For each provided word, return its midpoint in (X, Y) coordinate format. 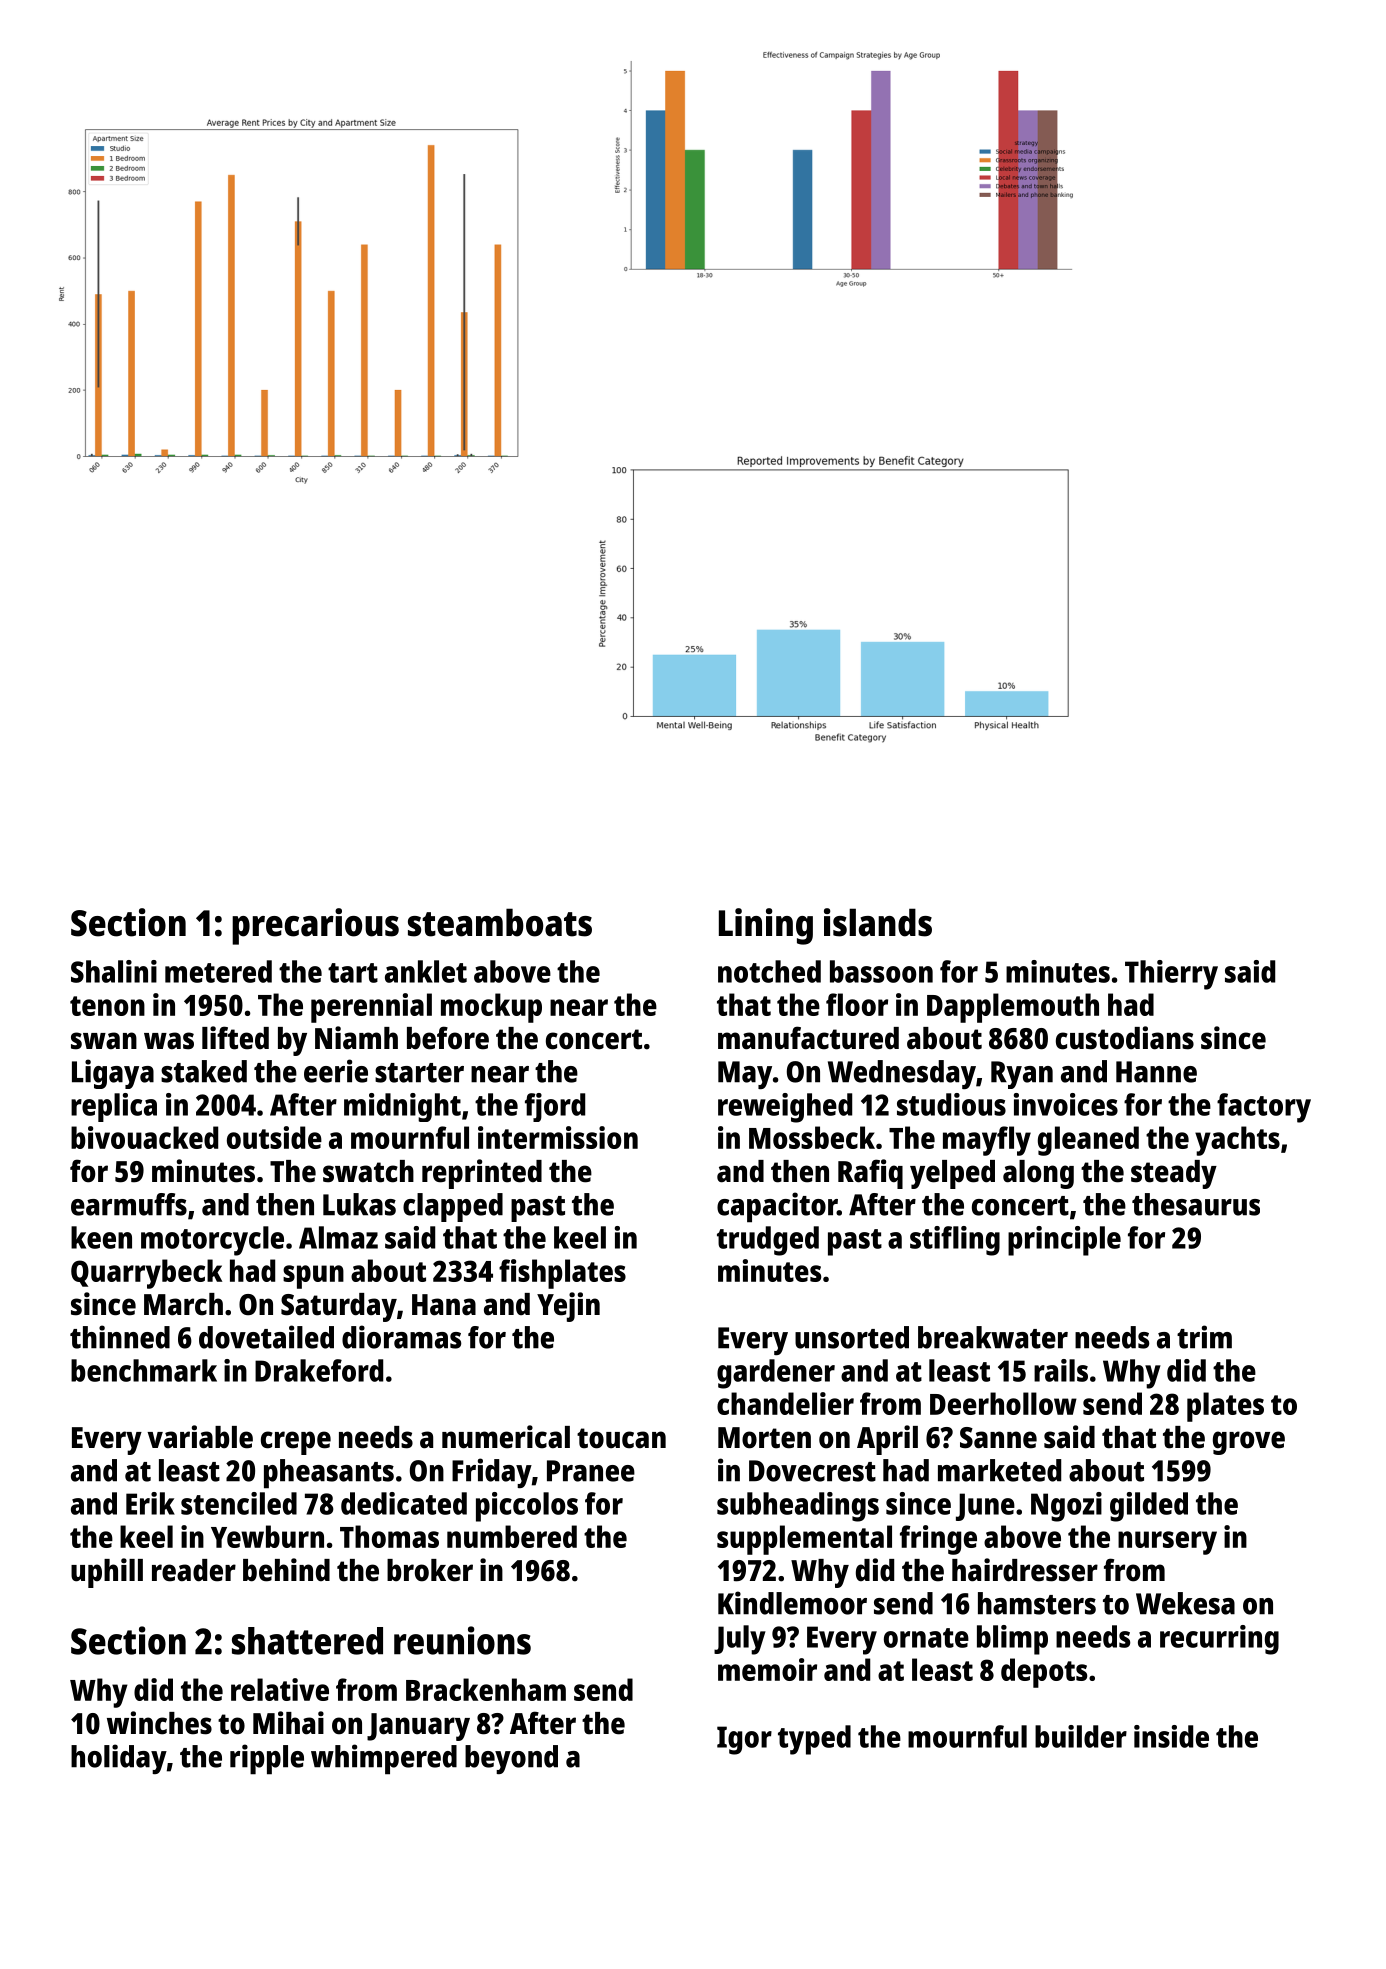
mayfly (987, 1141)
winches (159, 1723)
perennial (371, 1008)
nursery (1167, 1543)
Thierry (1171, 975)
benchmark (144, 1370)
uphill (107, 1573)
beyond (511, 1759)
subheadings (798, 1507)
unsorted (852, 1337)
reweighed (785, 1108)
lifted (235, 1038)
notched (769, 971)
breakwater (993, 1337)
